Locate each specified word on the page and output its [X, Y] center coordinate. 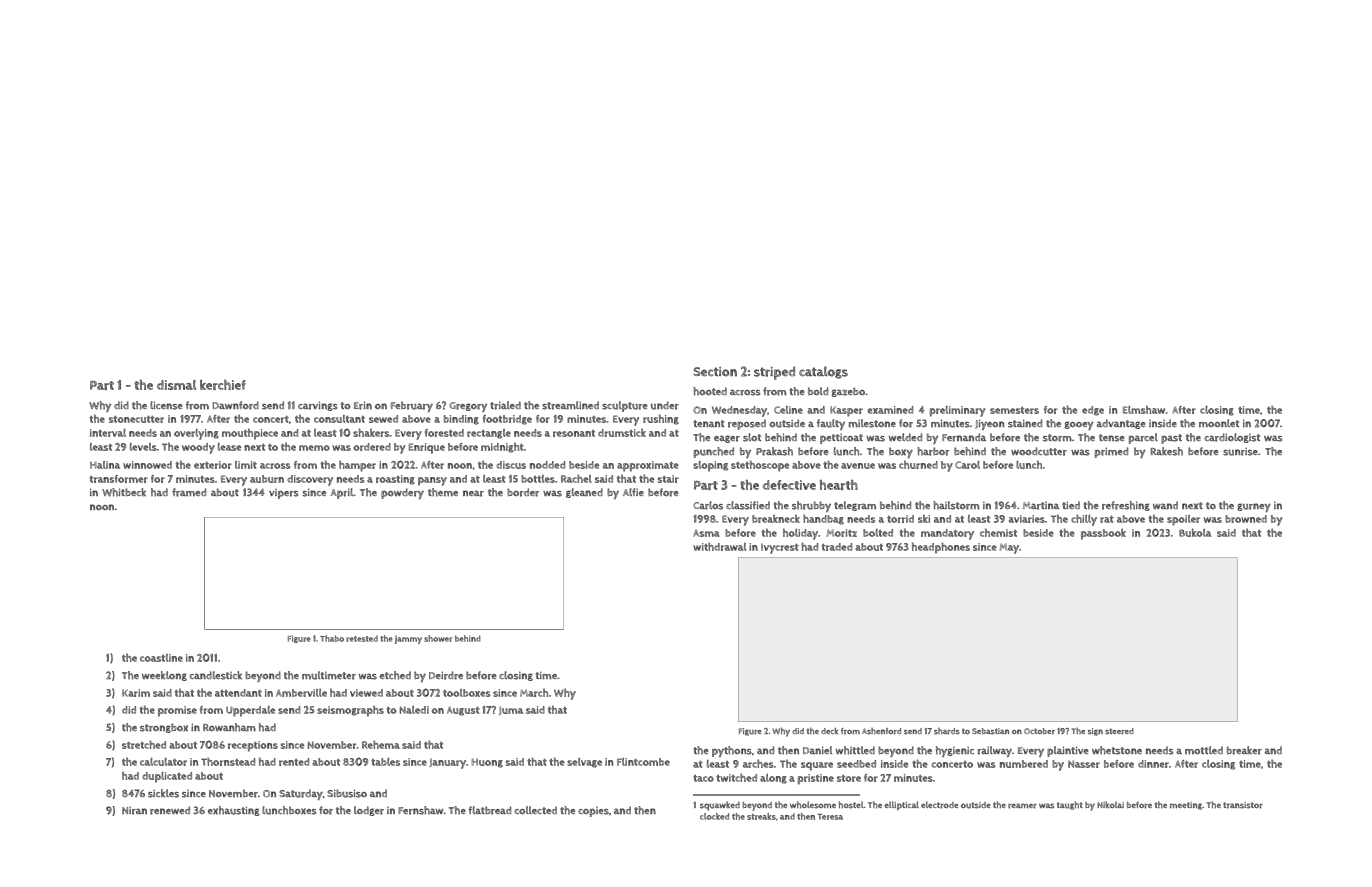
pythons [732, 751]
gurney [1254, 507]
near [473, 493]
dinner [1153, 764]
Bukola [1195, 532]
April [342, 493]
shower [438, 638]
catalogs [823, 372]
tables [385, 762]
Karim [136, 693]
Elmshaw [1144, 409]
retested [362, 638]
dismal [176, 385]
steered [1119, 731]
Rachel [576, 478]
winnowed [147, 465]
